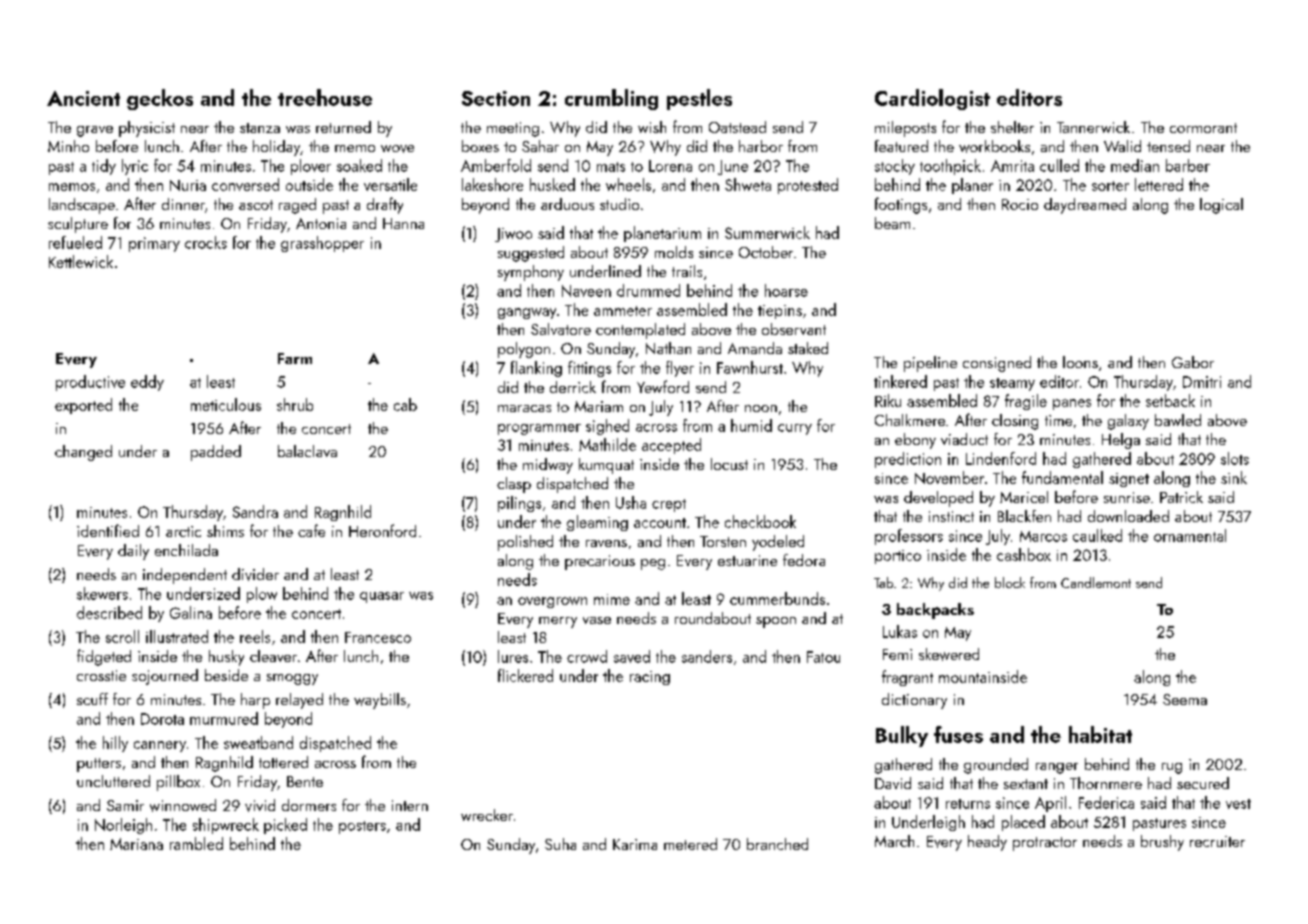 The height and width of the page is (924, 1308). What do you see at coordinates (206, 242) in the page?
I see `crocks` at bounding box center [206, 242].
